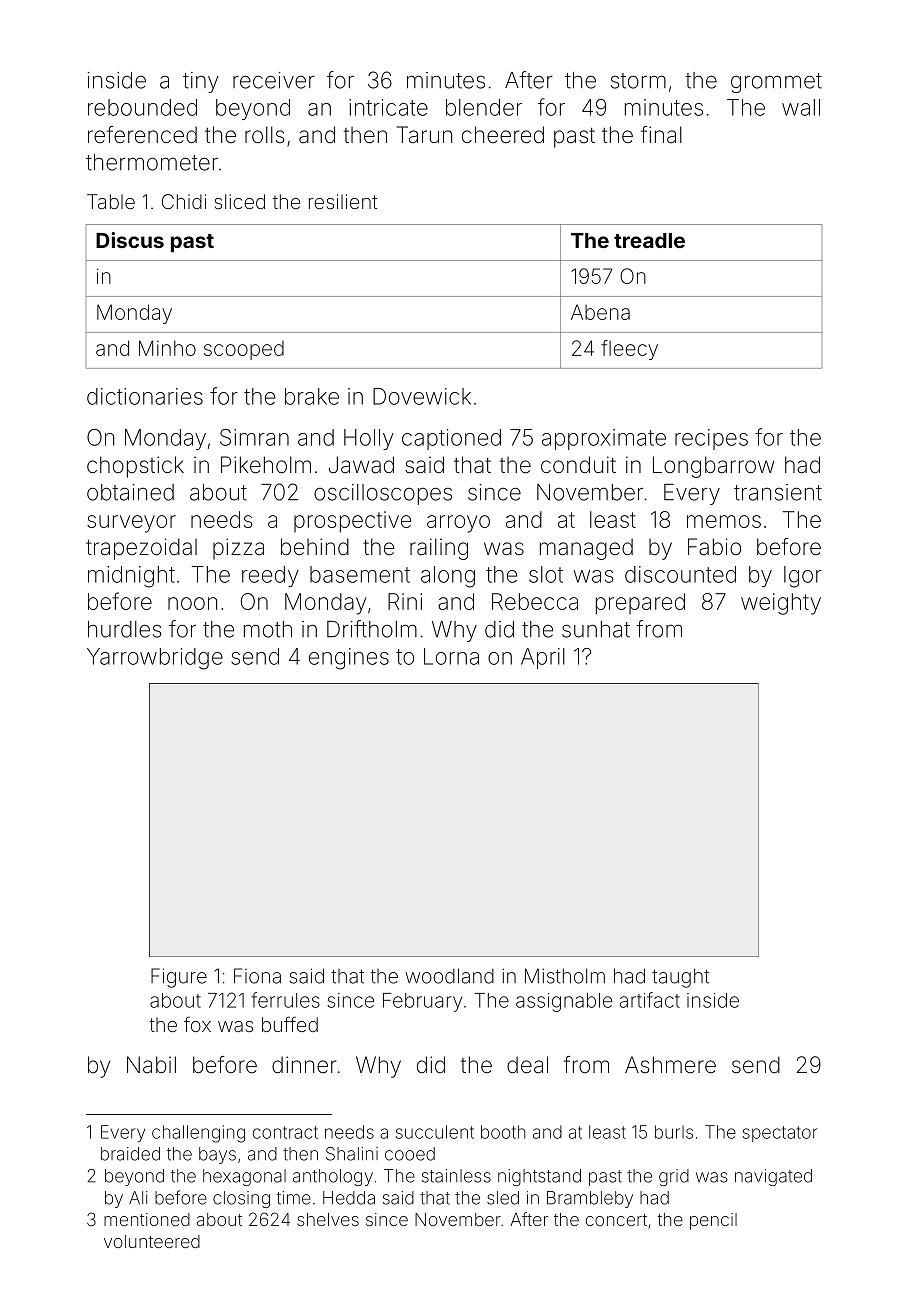  What do you see at coordinates (239, 201) in the image?
I see `sliced` at bounding box center [239, 201].
